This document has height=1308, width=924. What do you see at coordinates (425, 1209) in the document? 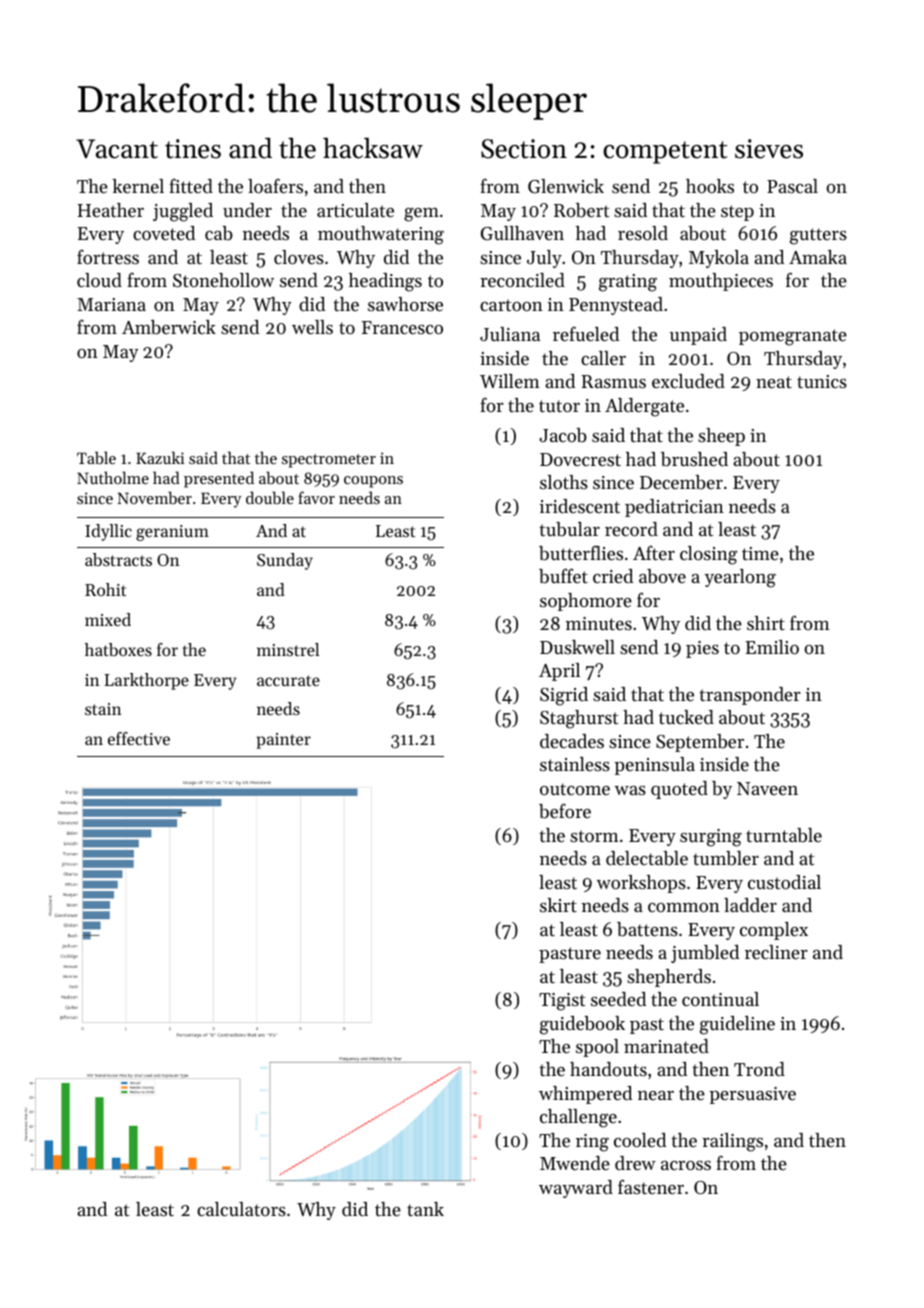
I see `tank` at bounding box center [425, 1209].
